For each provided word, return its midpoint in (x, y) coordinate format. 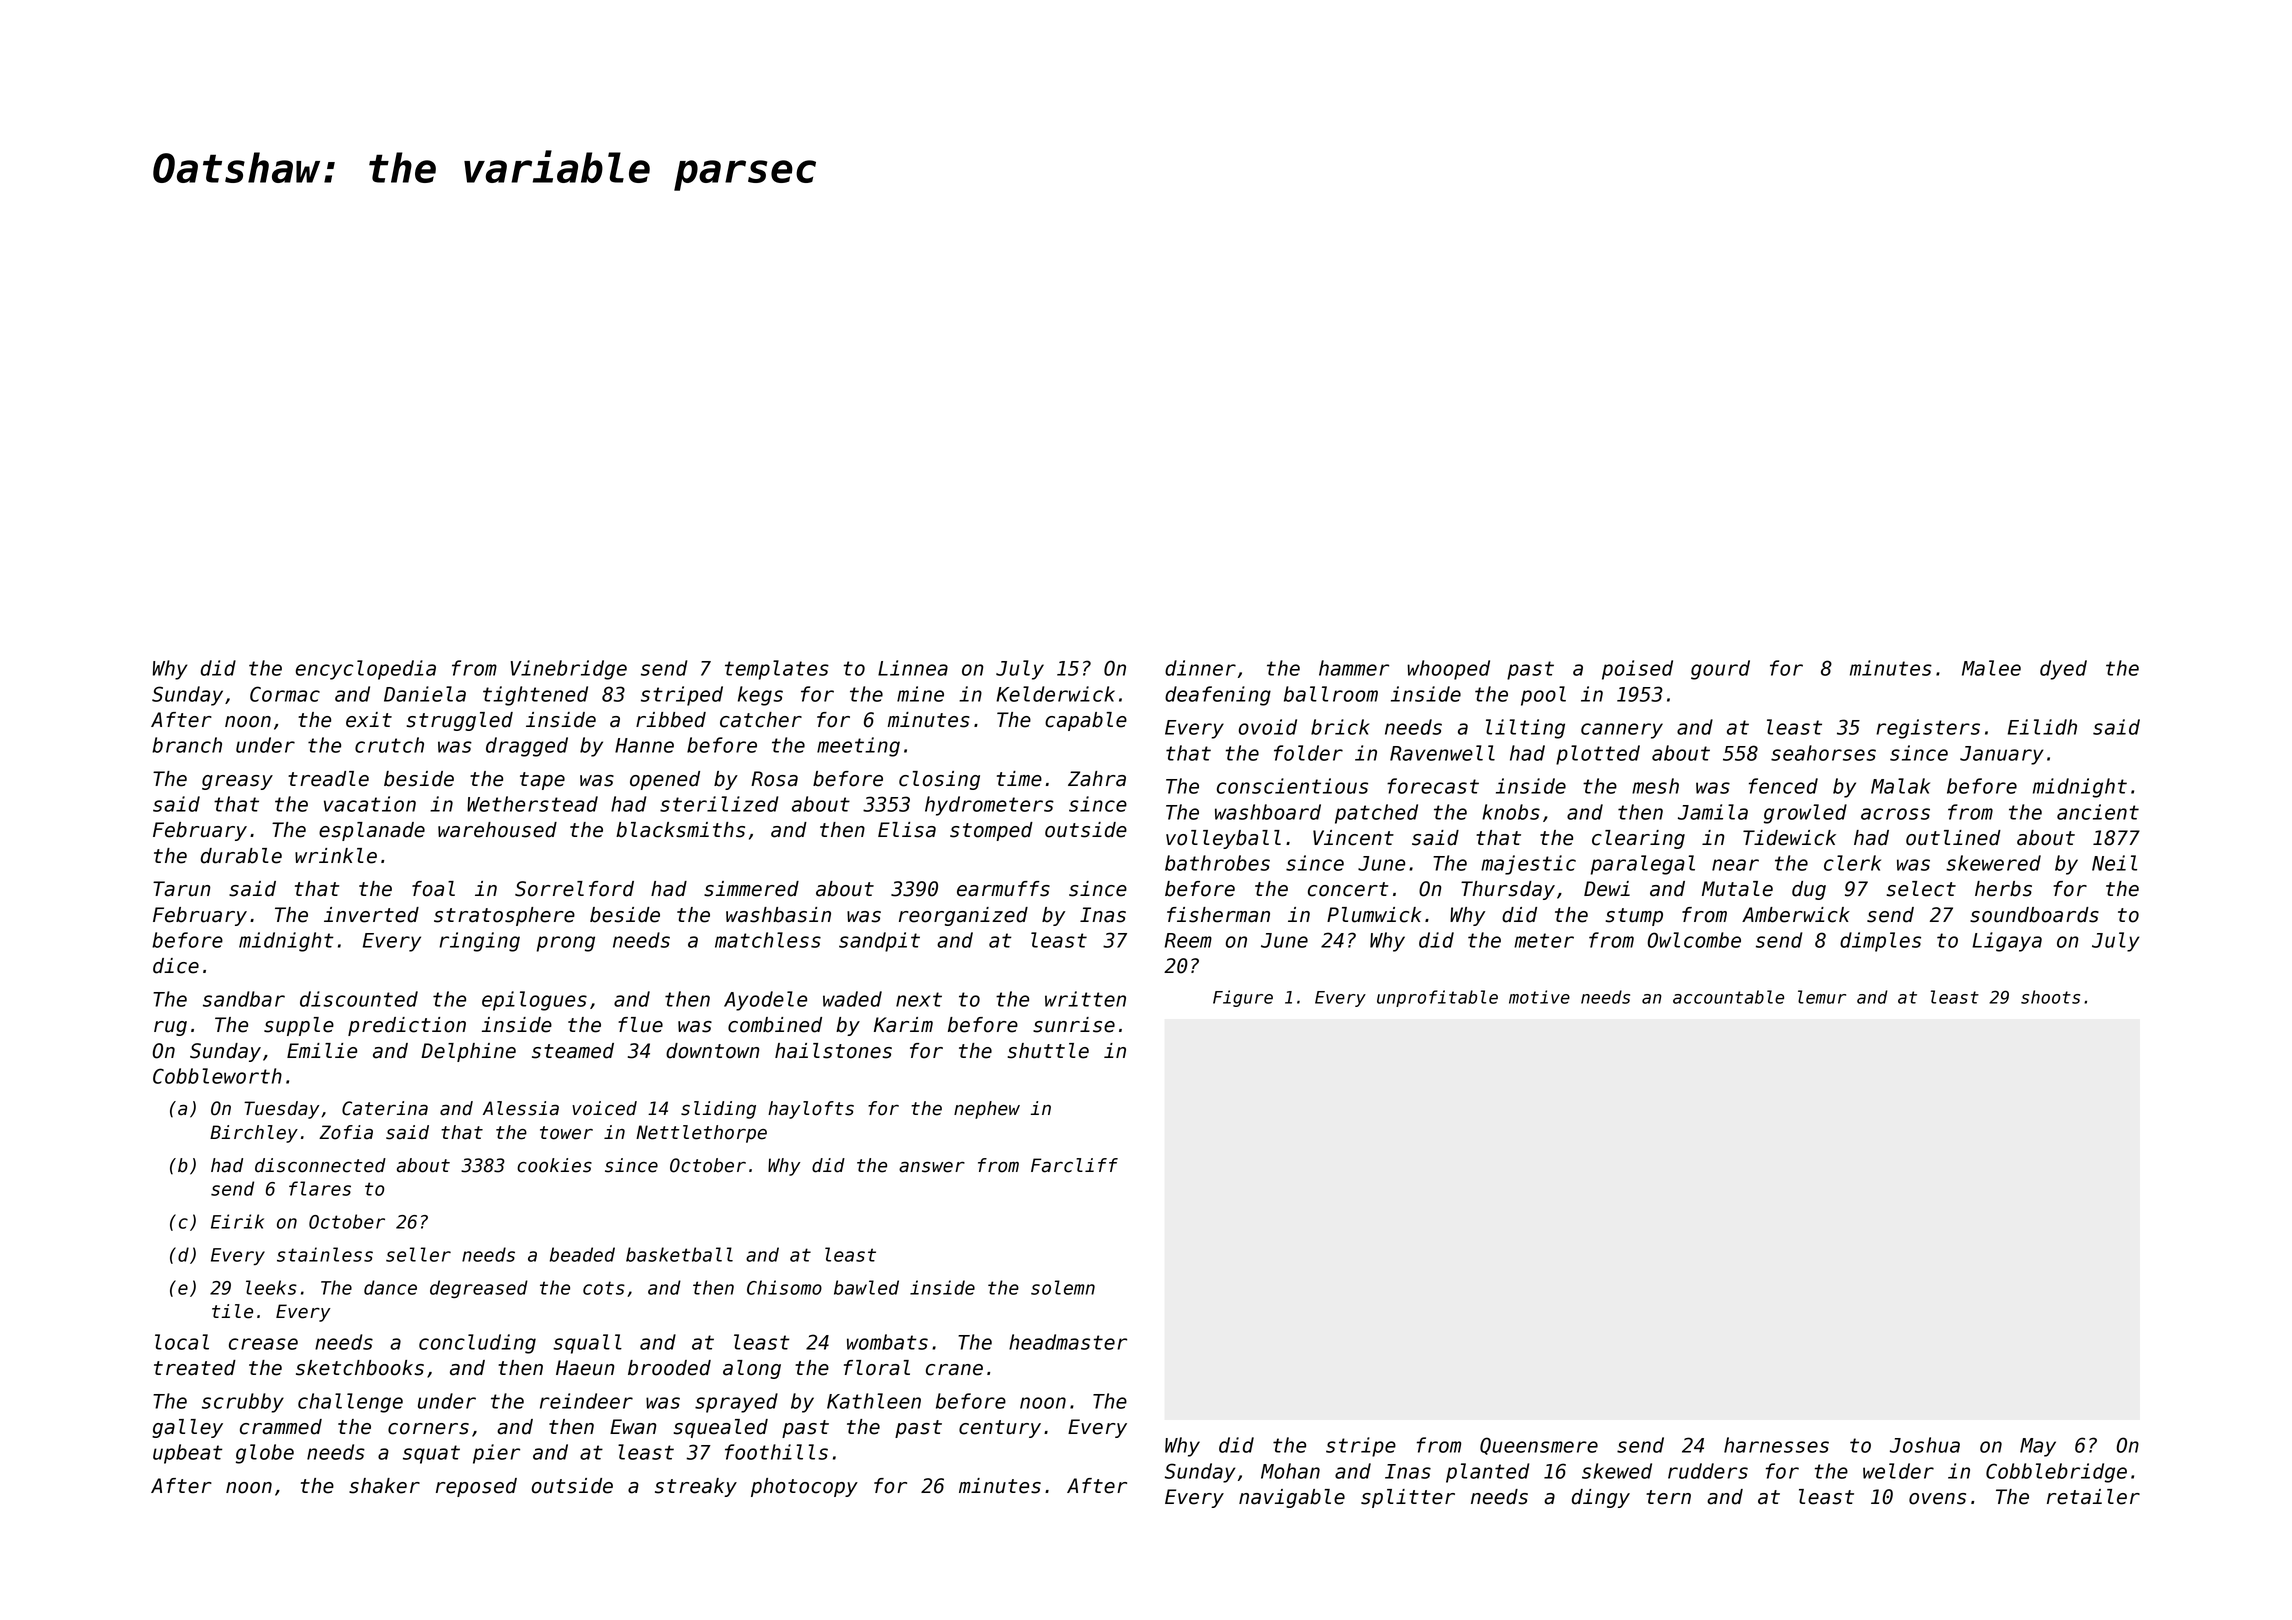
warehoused (497, 830)
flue (640, 1025)
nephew (987, 1110)
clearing (1638, 839)
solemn (1063, 1287)
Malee (1991, 668)
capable (1086, 721)
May (2038, 1447)
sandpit (879, 942)
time (1019, 779)
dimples (1880, 942)
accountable (1728, 997)
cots (604, 1288)
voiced (604, 1108)
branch (187, 745)
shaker (384, 1486)
